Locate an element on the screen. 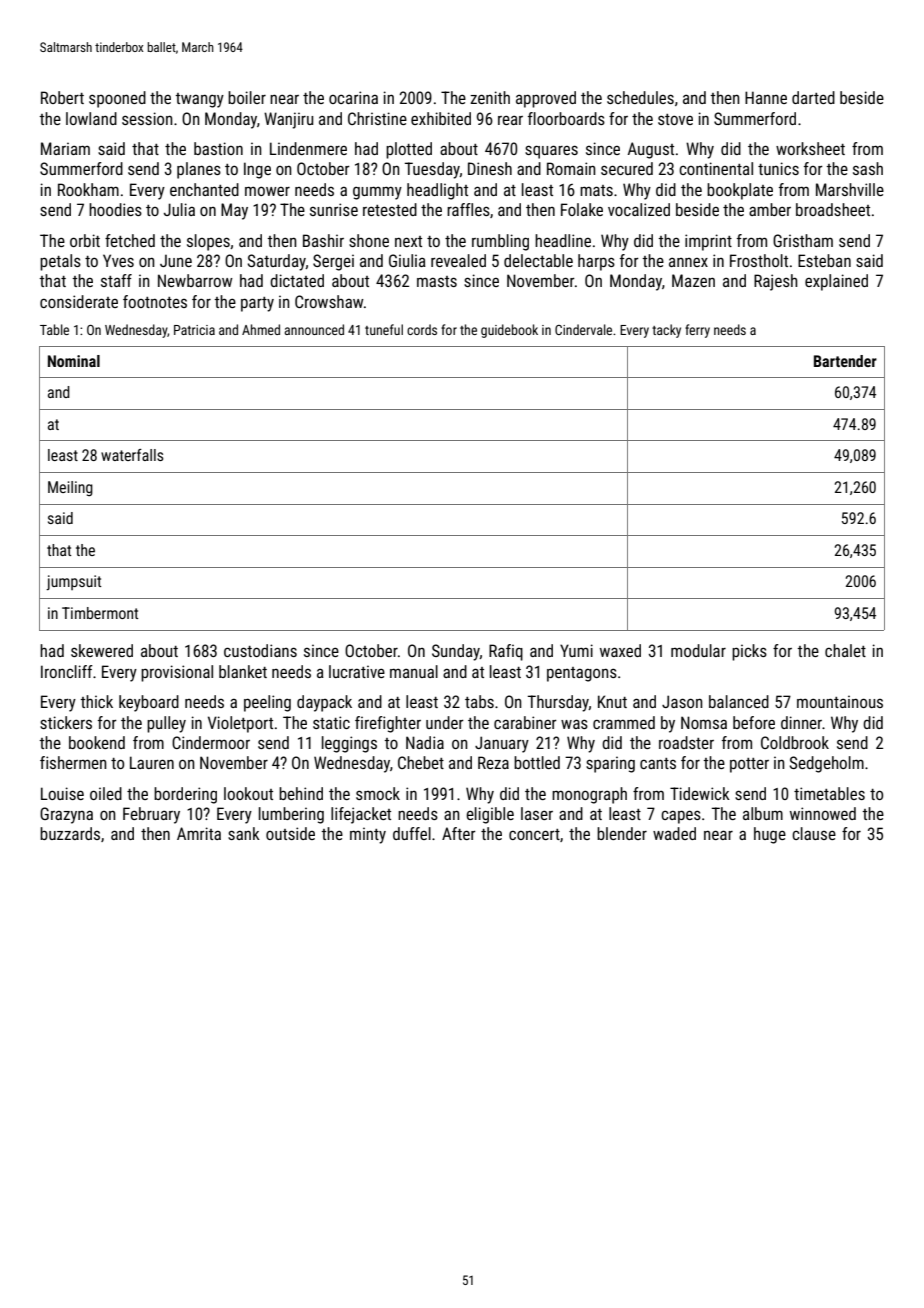  picks is located at coordinates (749, 652).
